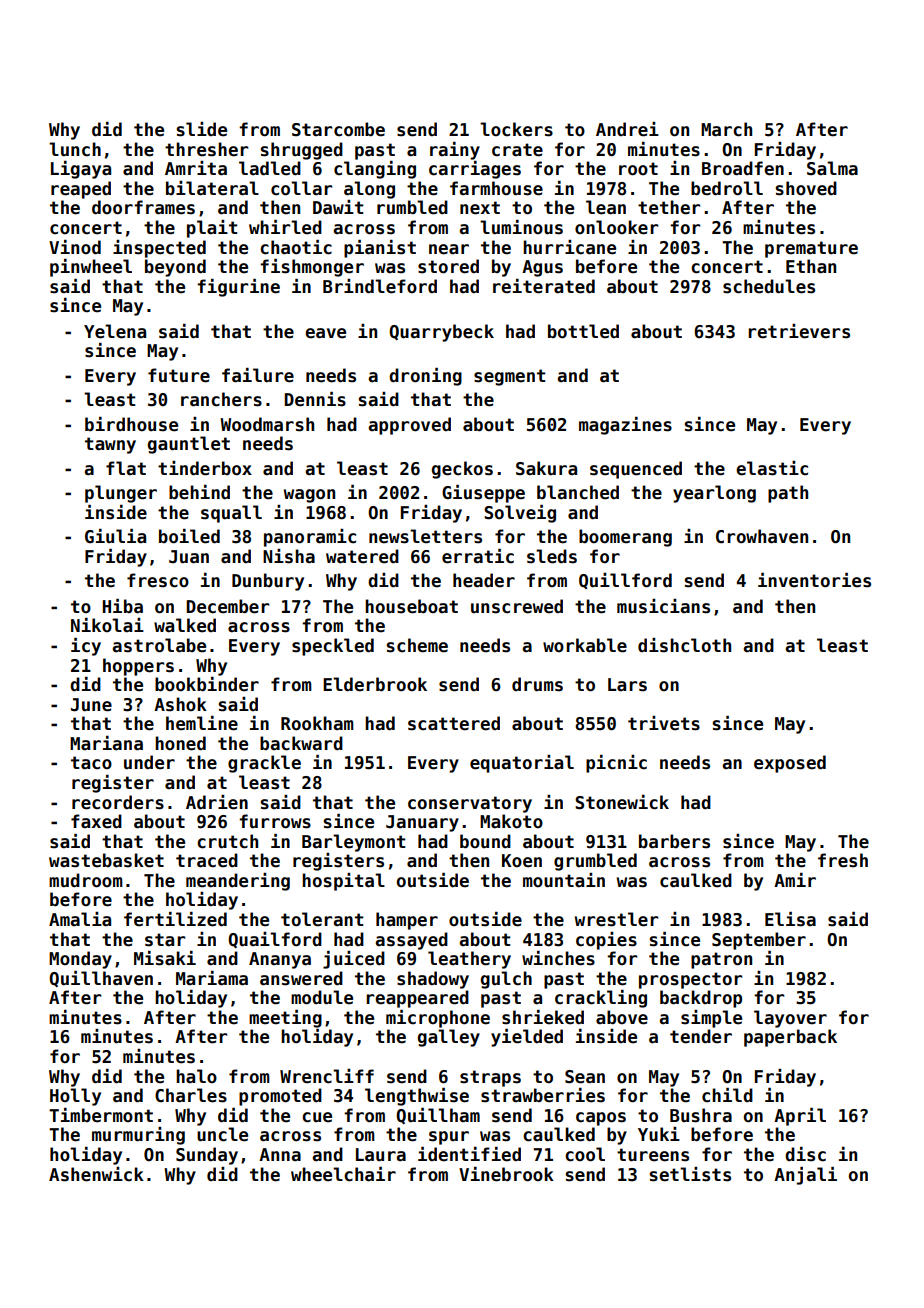  Describe the element at coordinates (227, 606) in the screenshot. I see `December` at that location.
